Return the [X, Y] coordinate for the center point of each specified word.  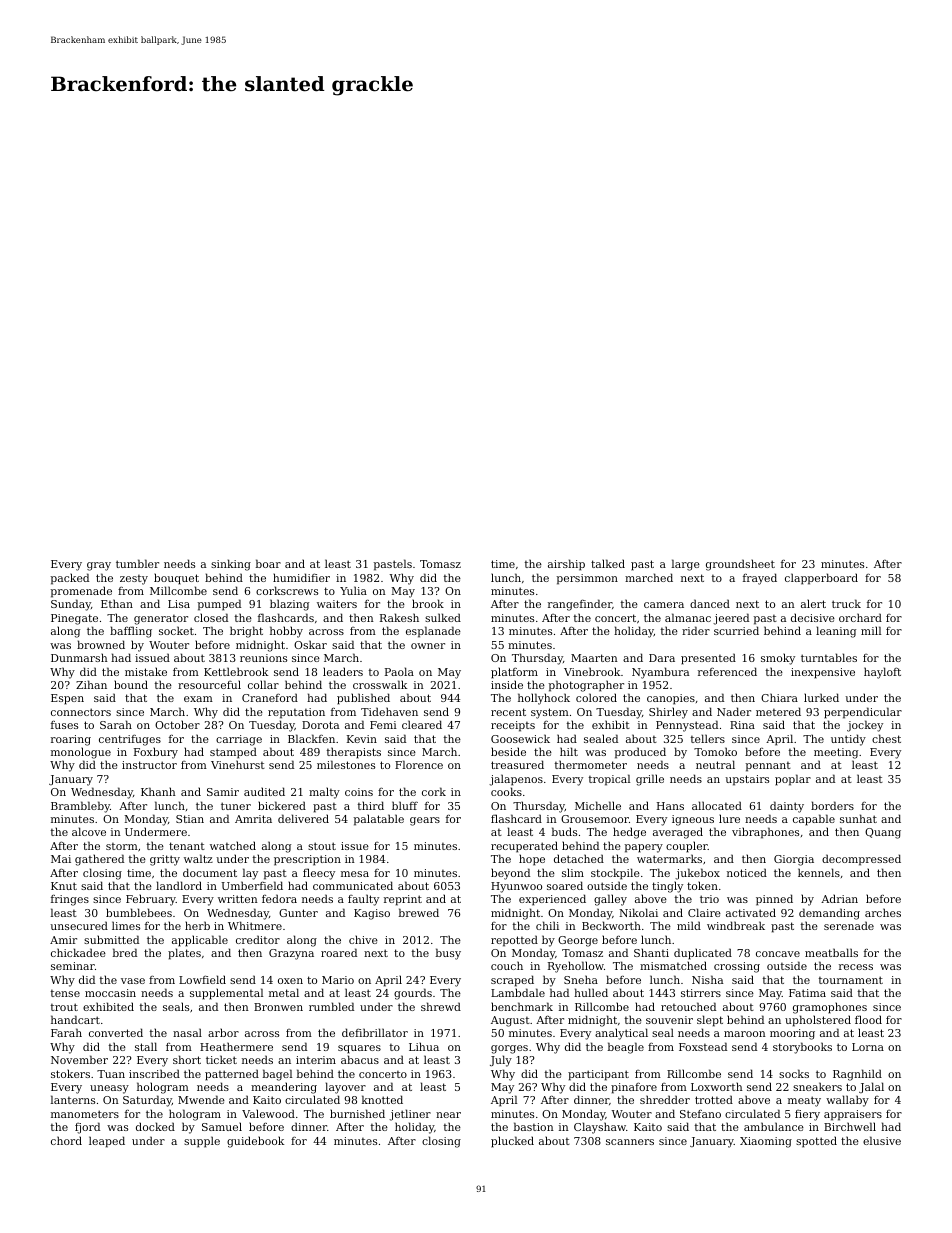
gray [99, 566]
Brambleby [80, 807]
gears [425, 821]
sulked [443, 617]
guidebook [255, 1142]
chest [886, 738]
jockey [865, 726]
